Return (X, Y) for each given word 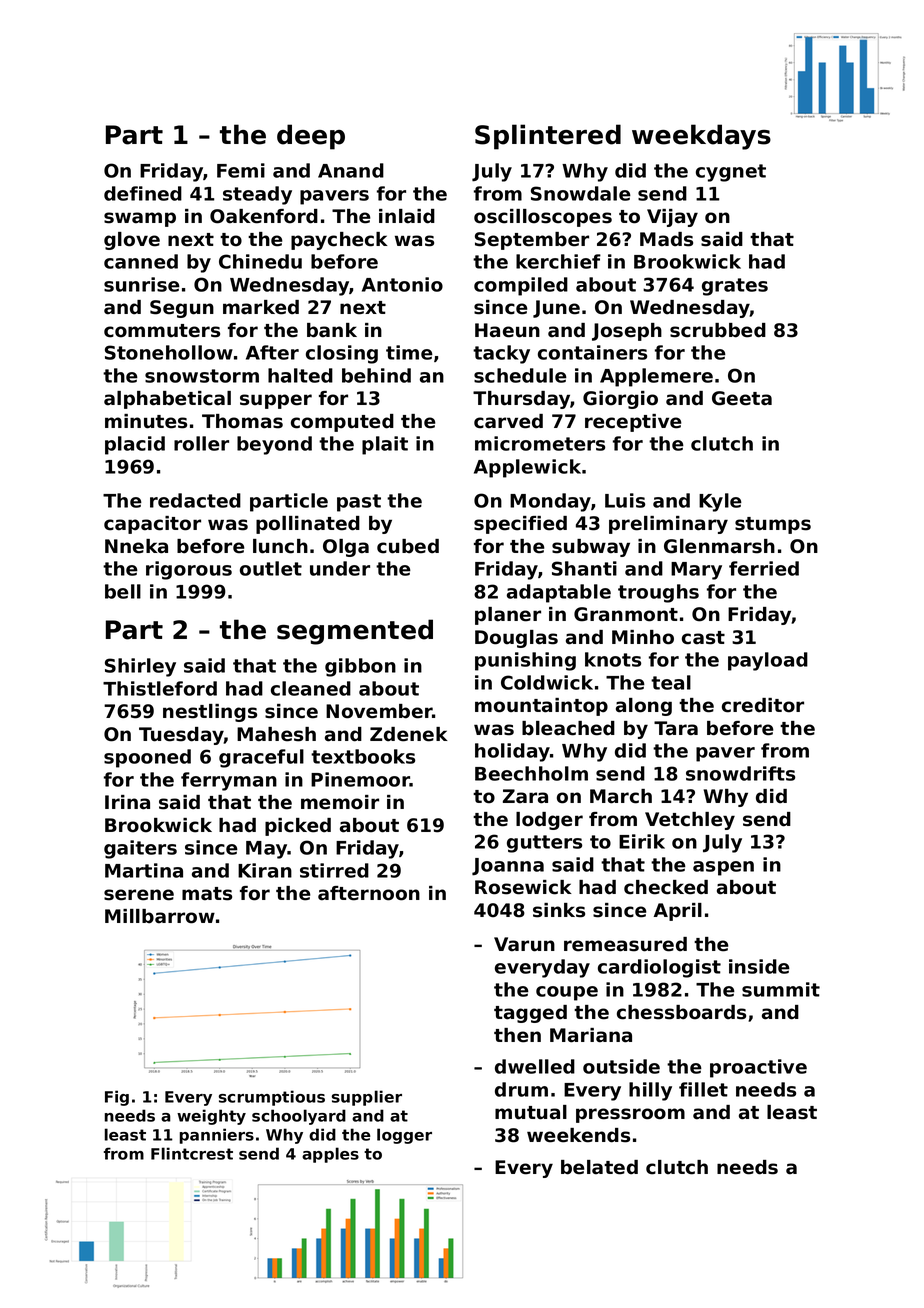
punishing (525, 661)
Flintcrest (192, 1153)
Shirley (140, 667)
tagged (530, 1014)
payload (768, 661)
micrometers (540, 443)
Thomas (242, 421)
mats (207, 894)
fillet (703, 1089)
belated (599, 1167)
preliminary (668, 525)
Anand (351, 170)
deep (311, 137)
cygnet (731, 173)
